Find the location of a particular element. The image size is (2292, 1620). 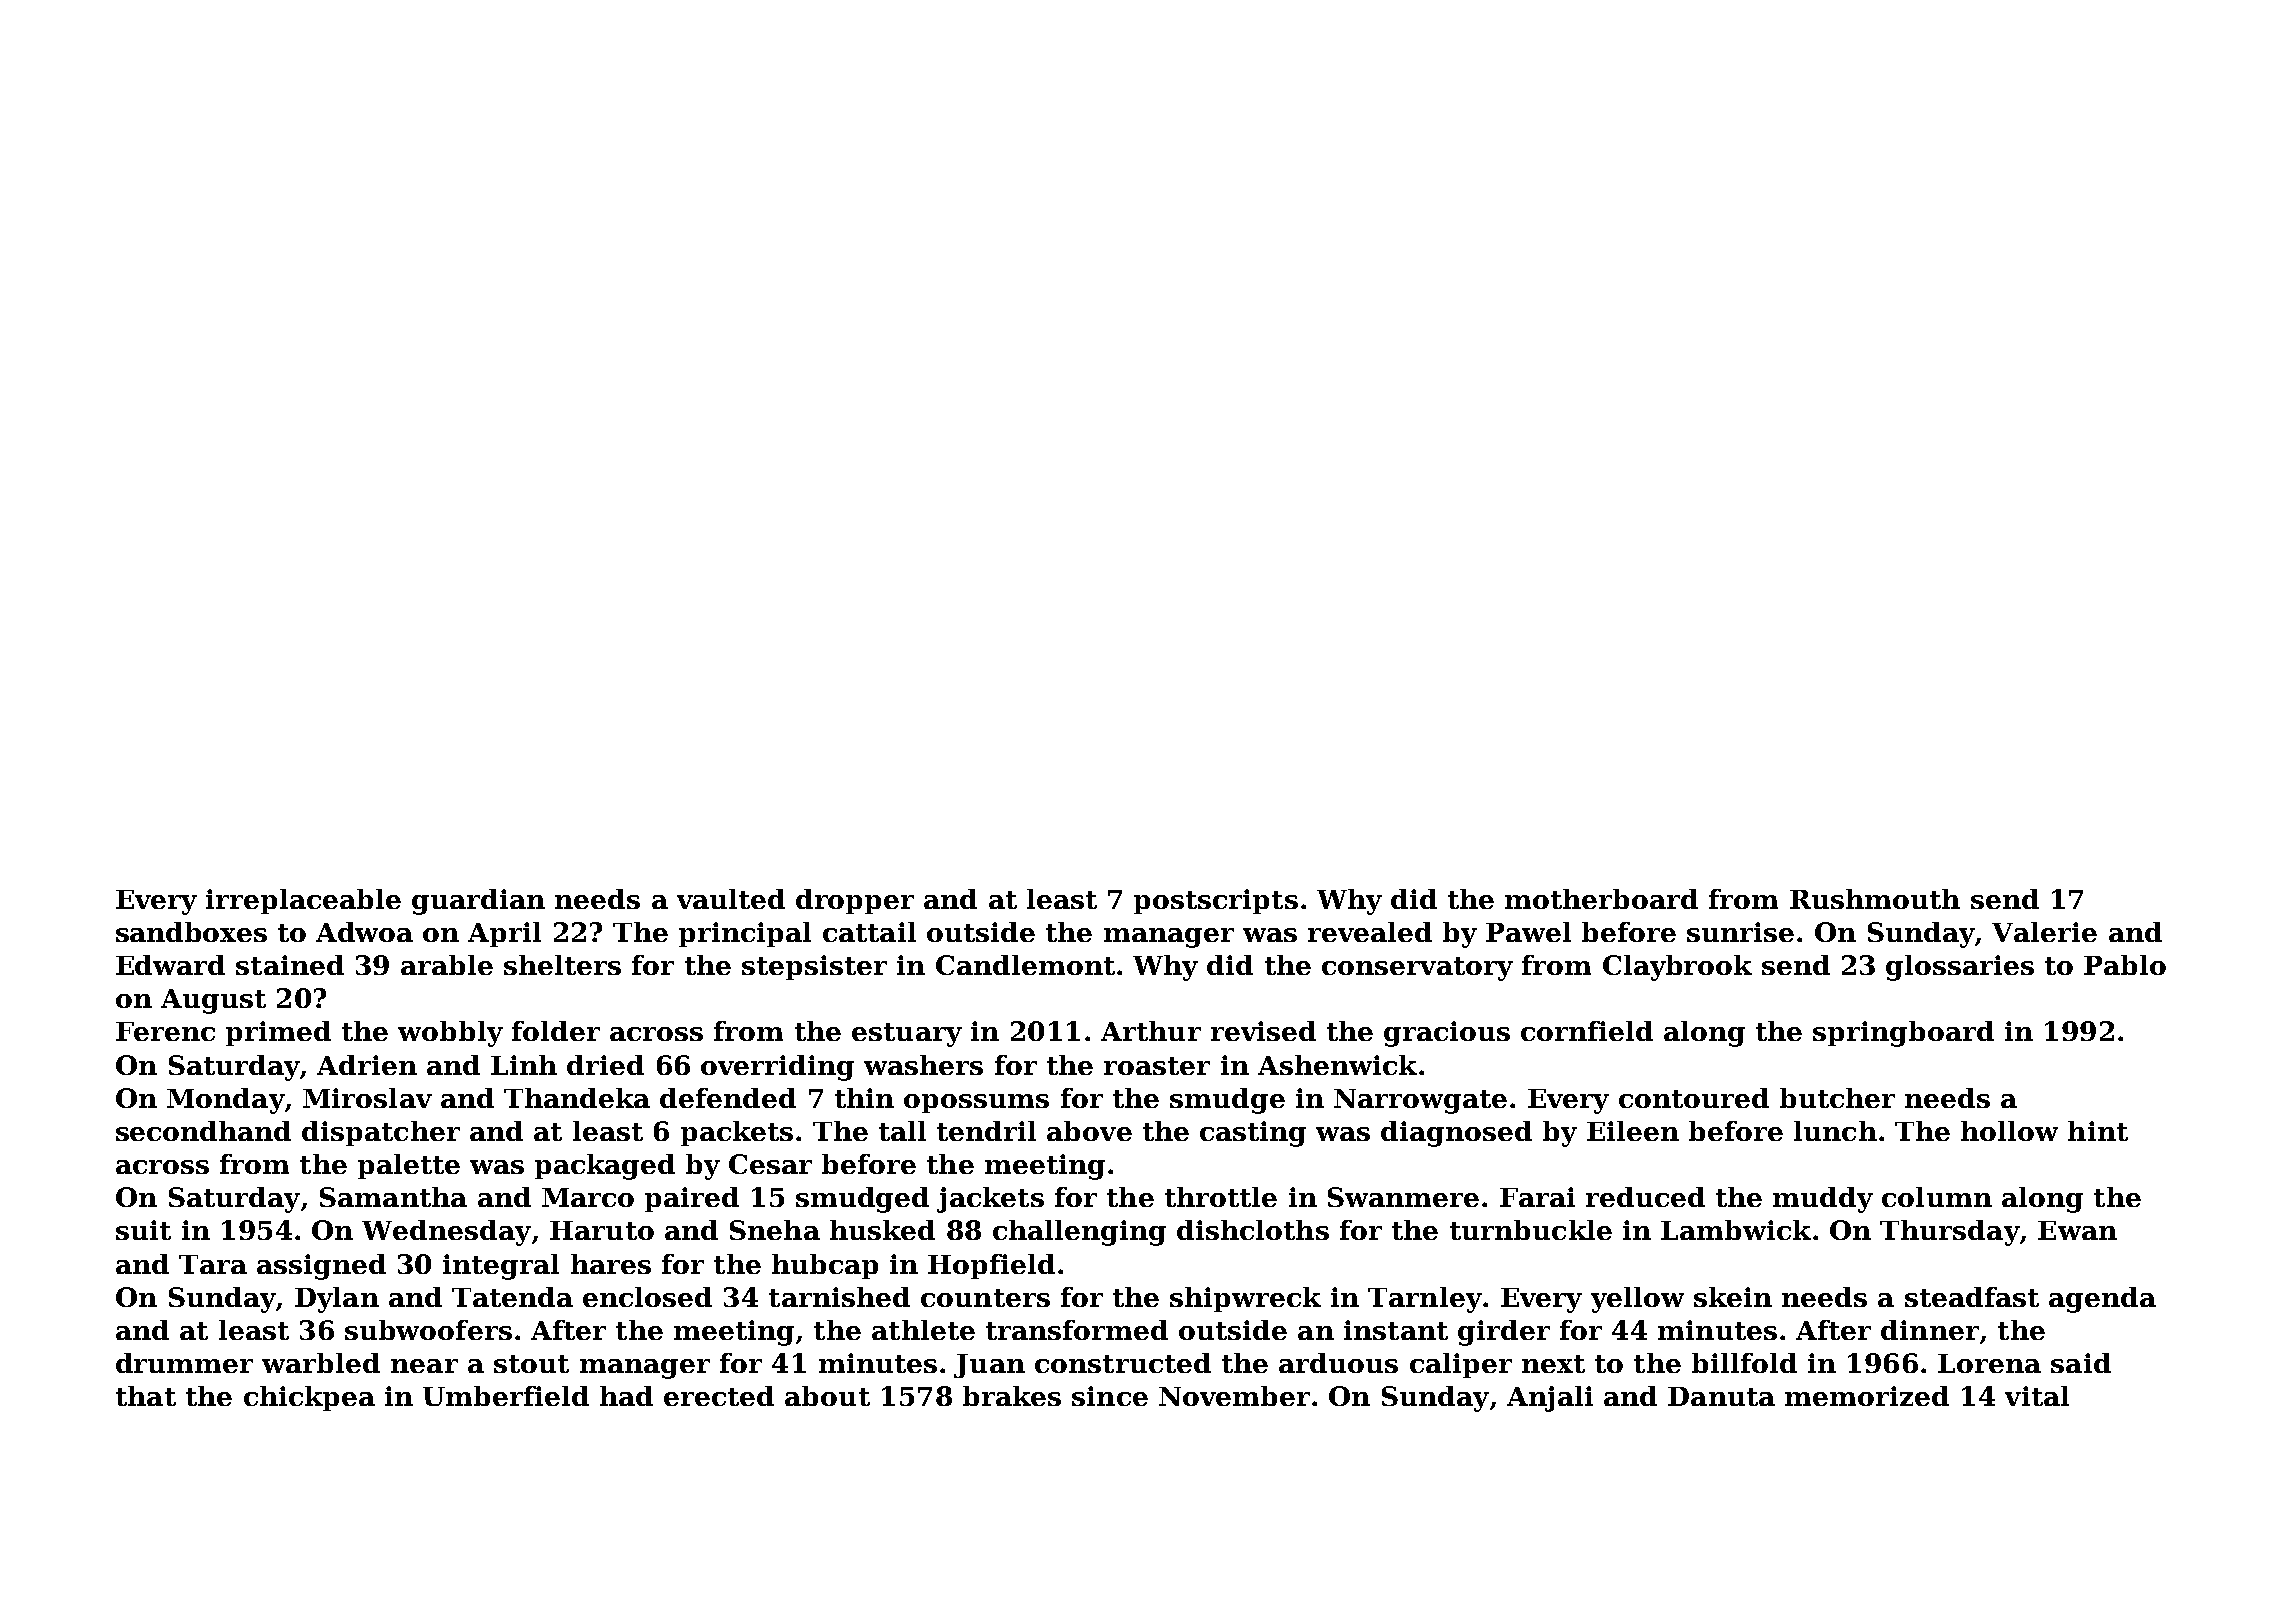

Marco is located at coordinates (588, 1197).
